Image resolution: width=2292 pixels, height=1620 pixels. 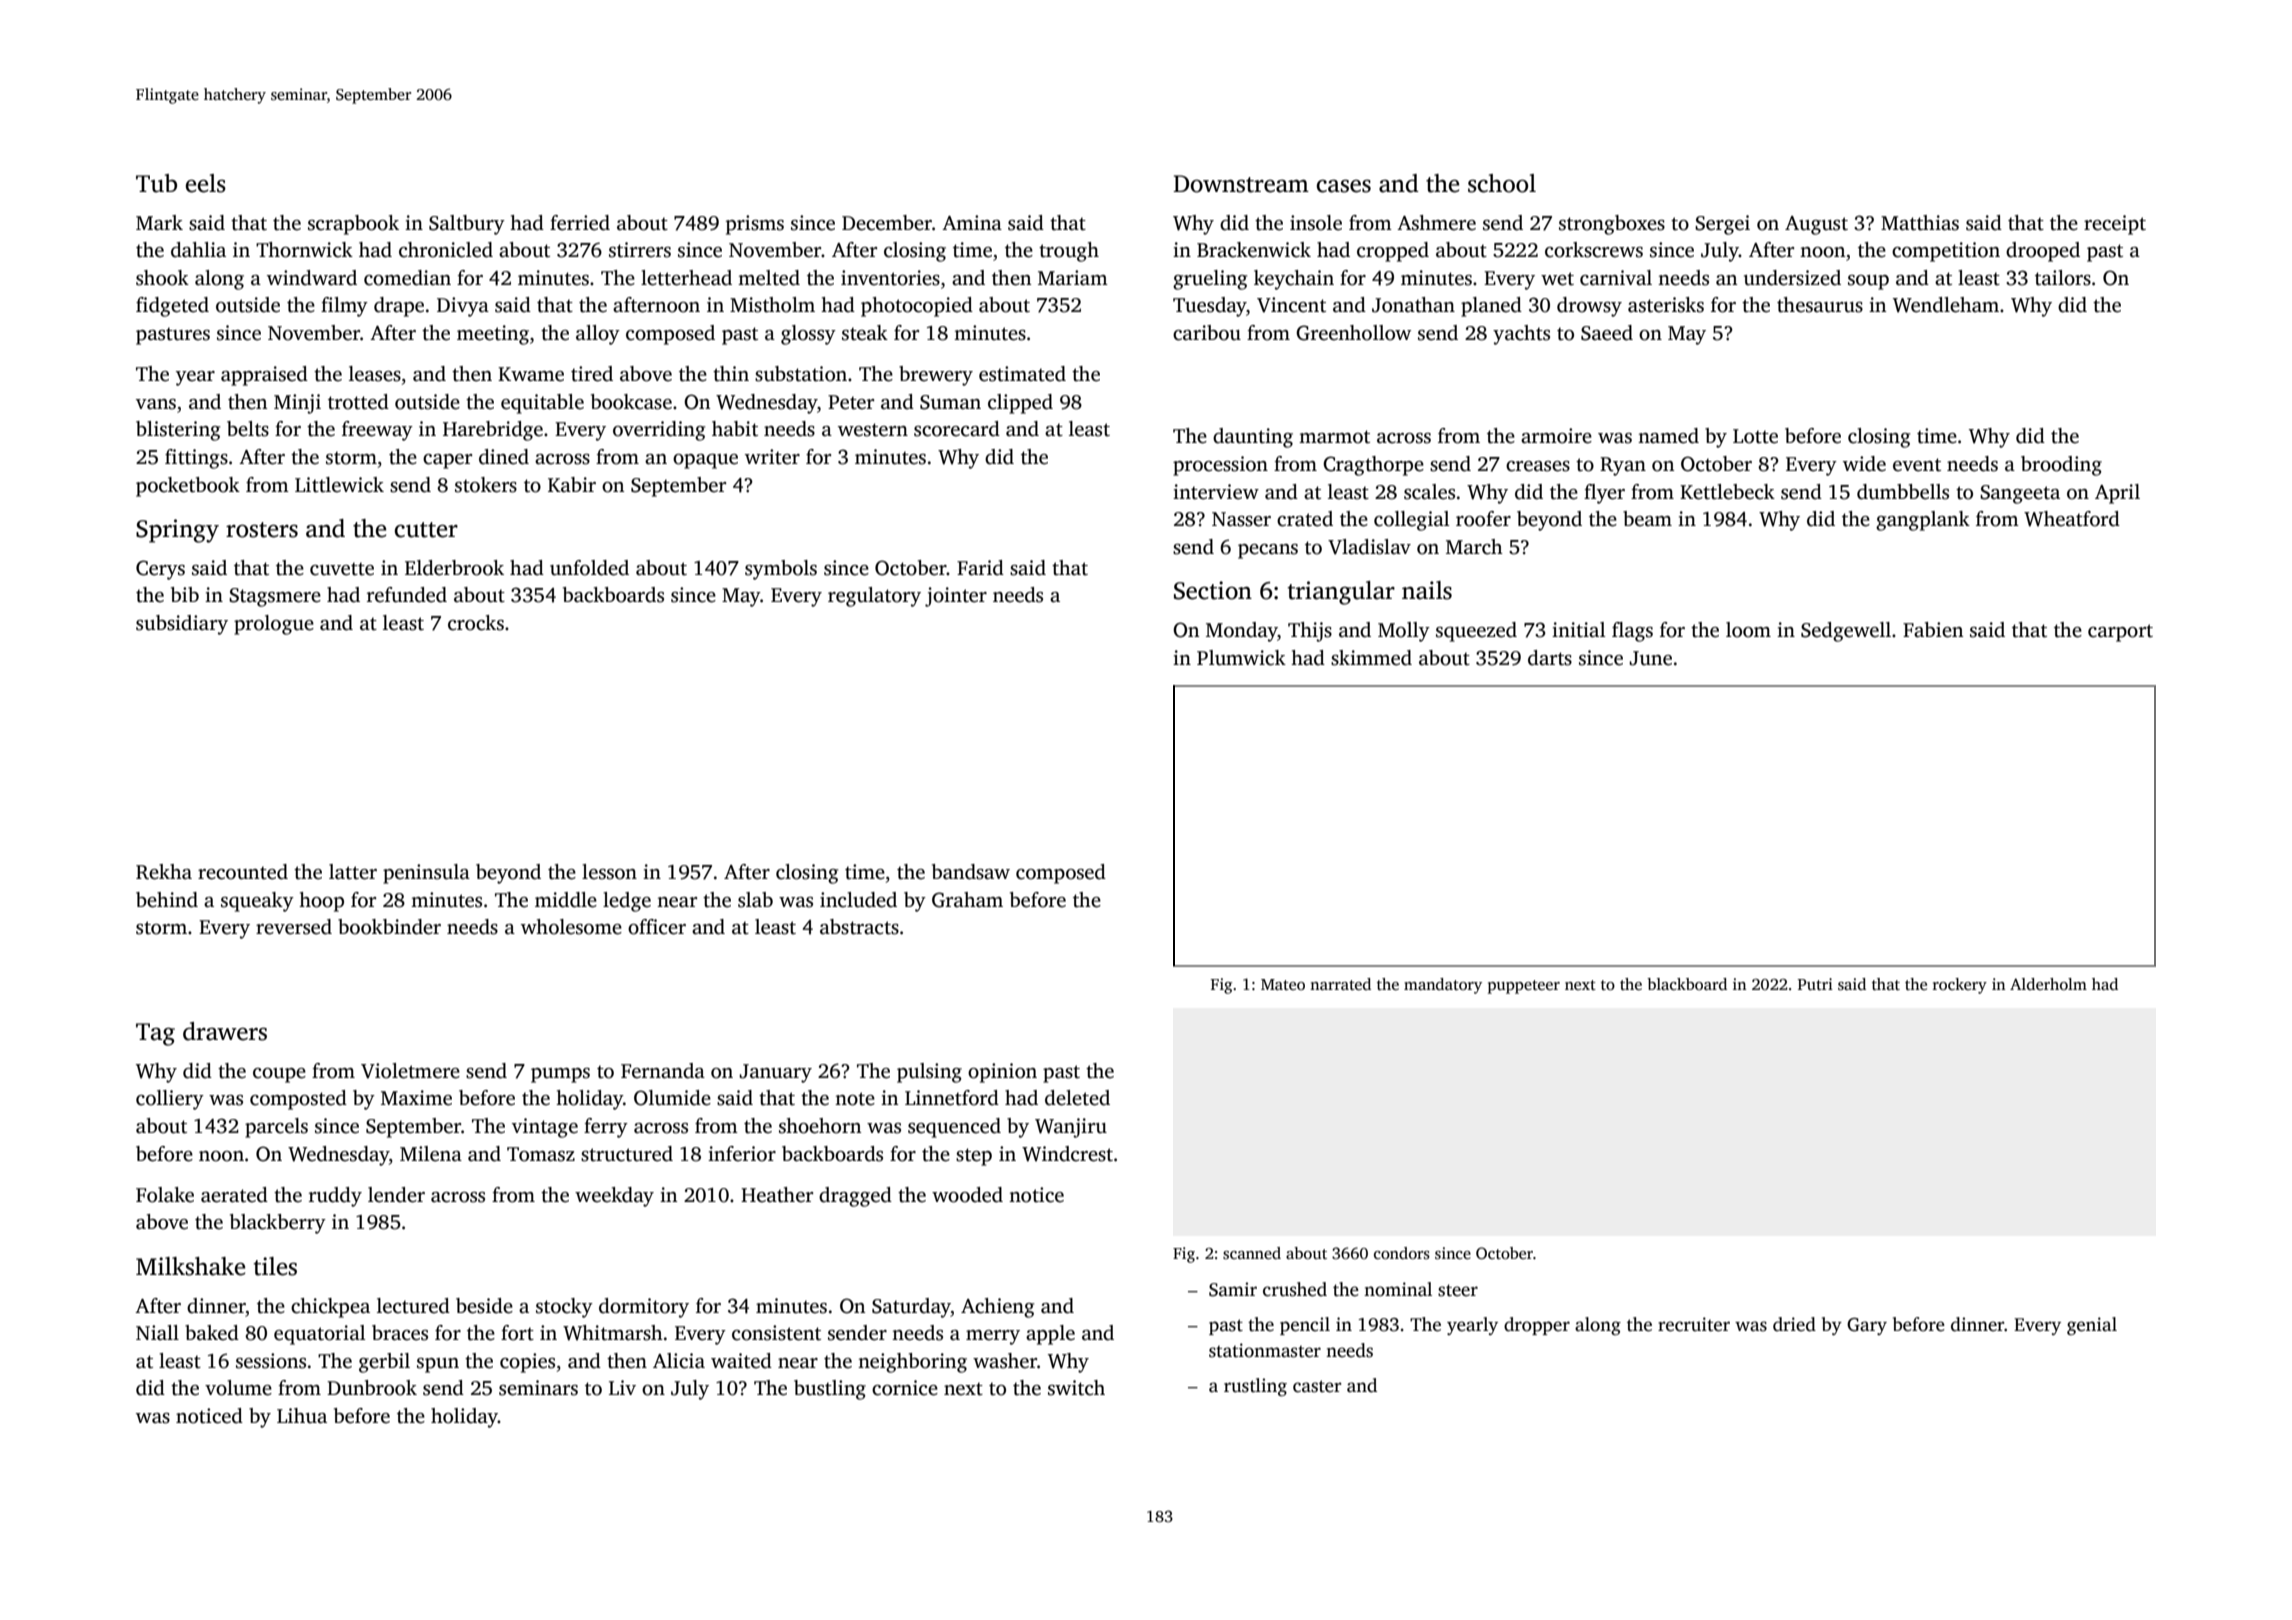 I want to click on receipt, so click(x=2115, y=225).
